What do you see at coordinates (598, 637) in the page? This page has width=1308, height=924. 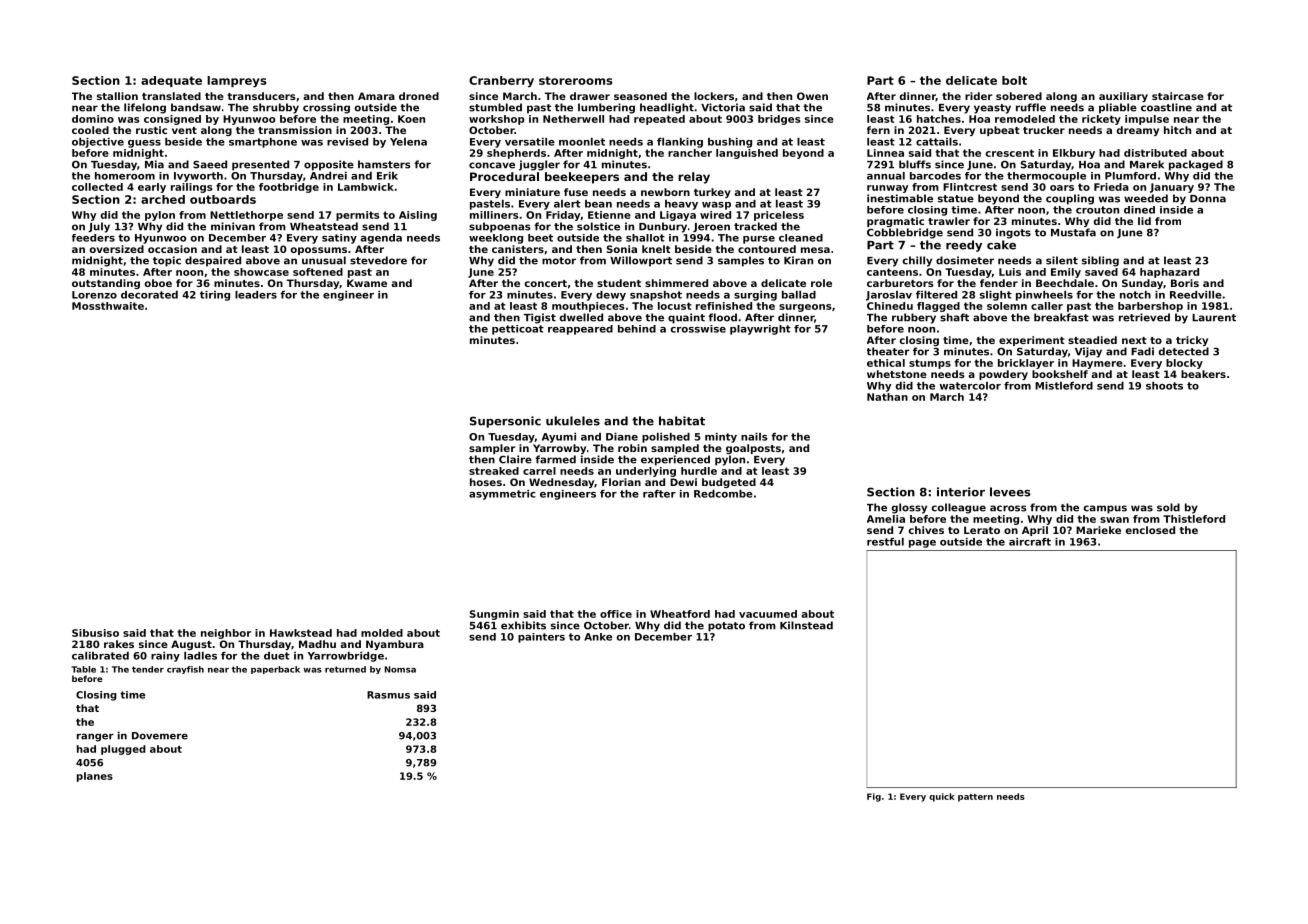 I see `Anke` at bounding box center [598, 637].
